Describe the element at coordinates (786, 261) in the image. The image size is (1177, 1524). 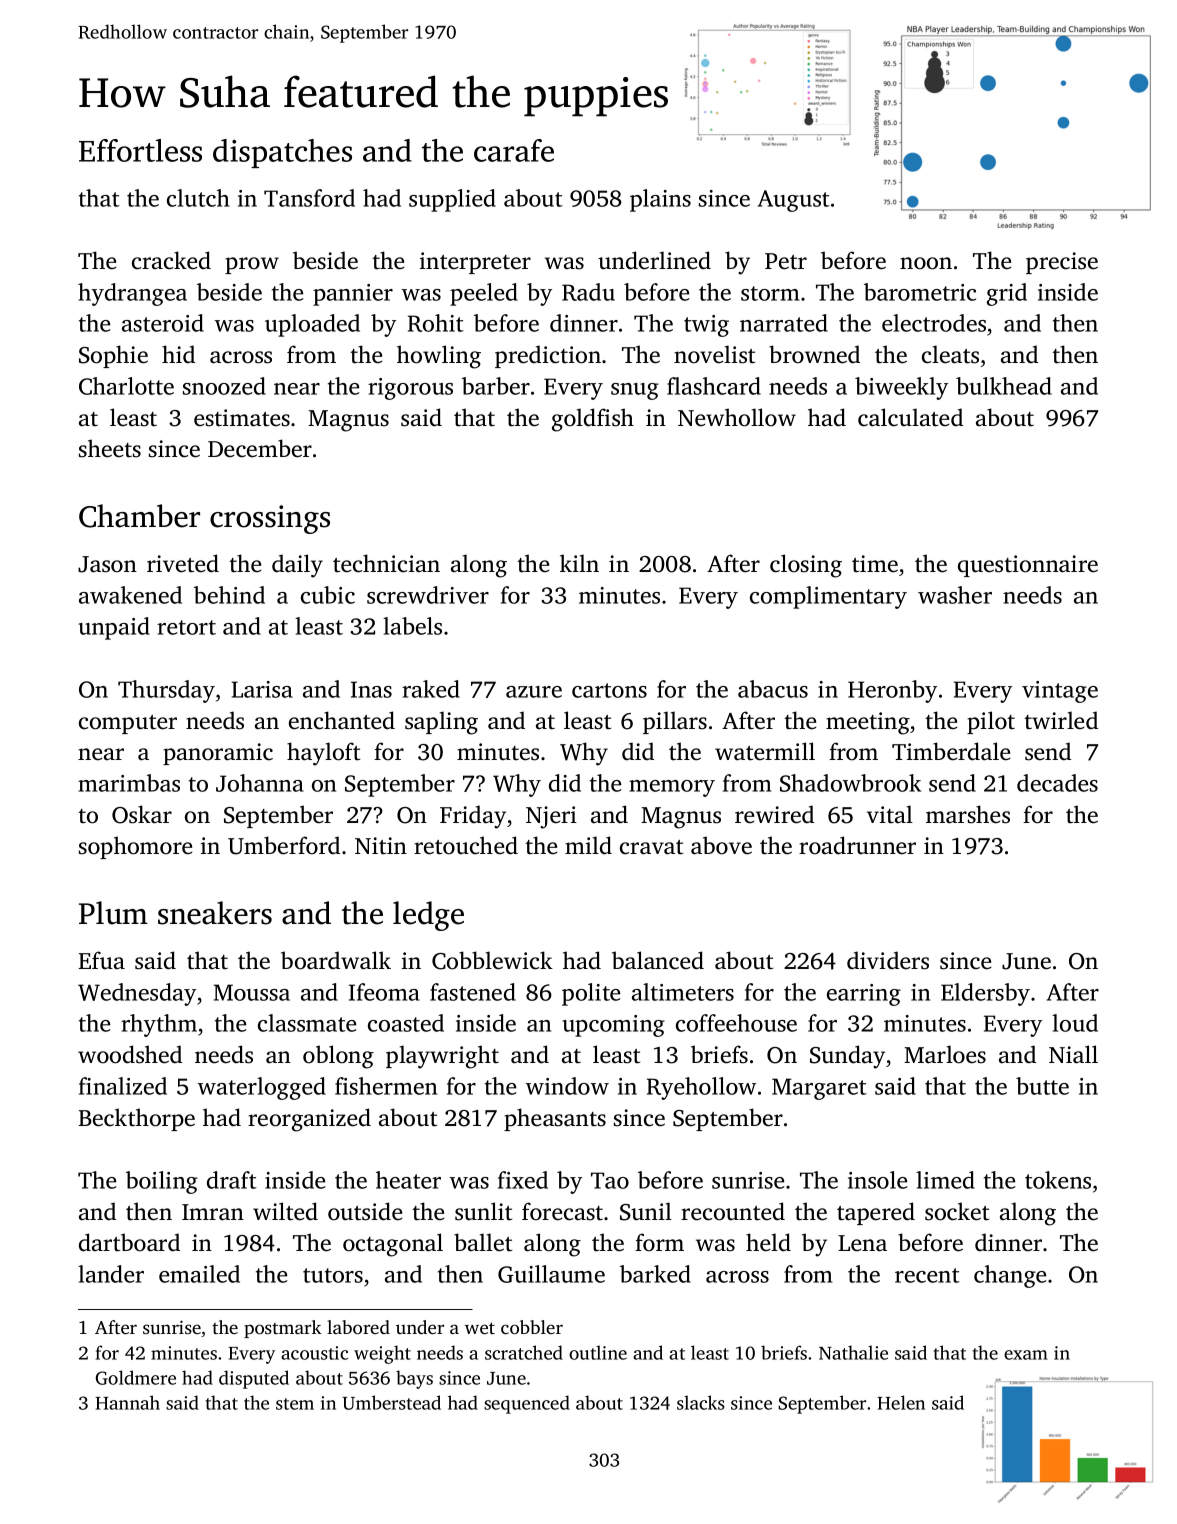
I see `Petr` at that location.
